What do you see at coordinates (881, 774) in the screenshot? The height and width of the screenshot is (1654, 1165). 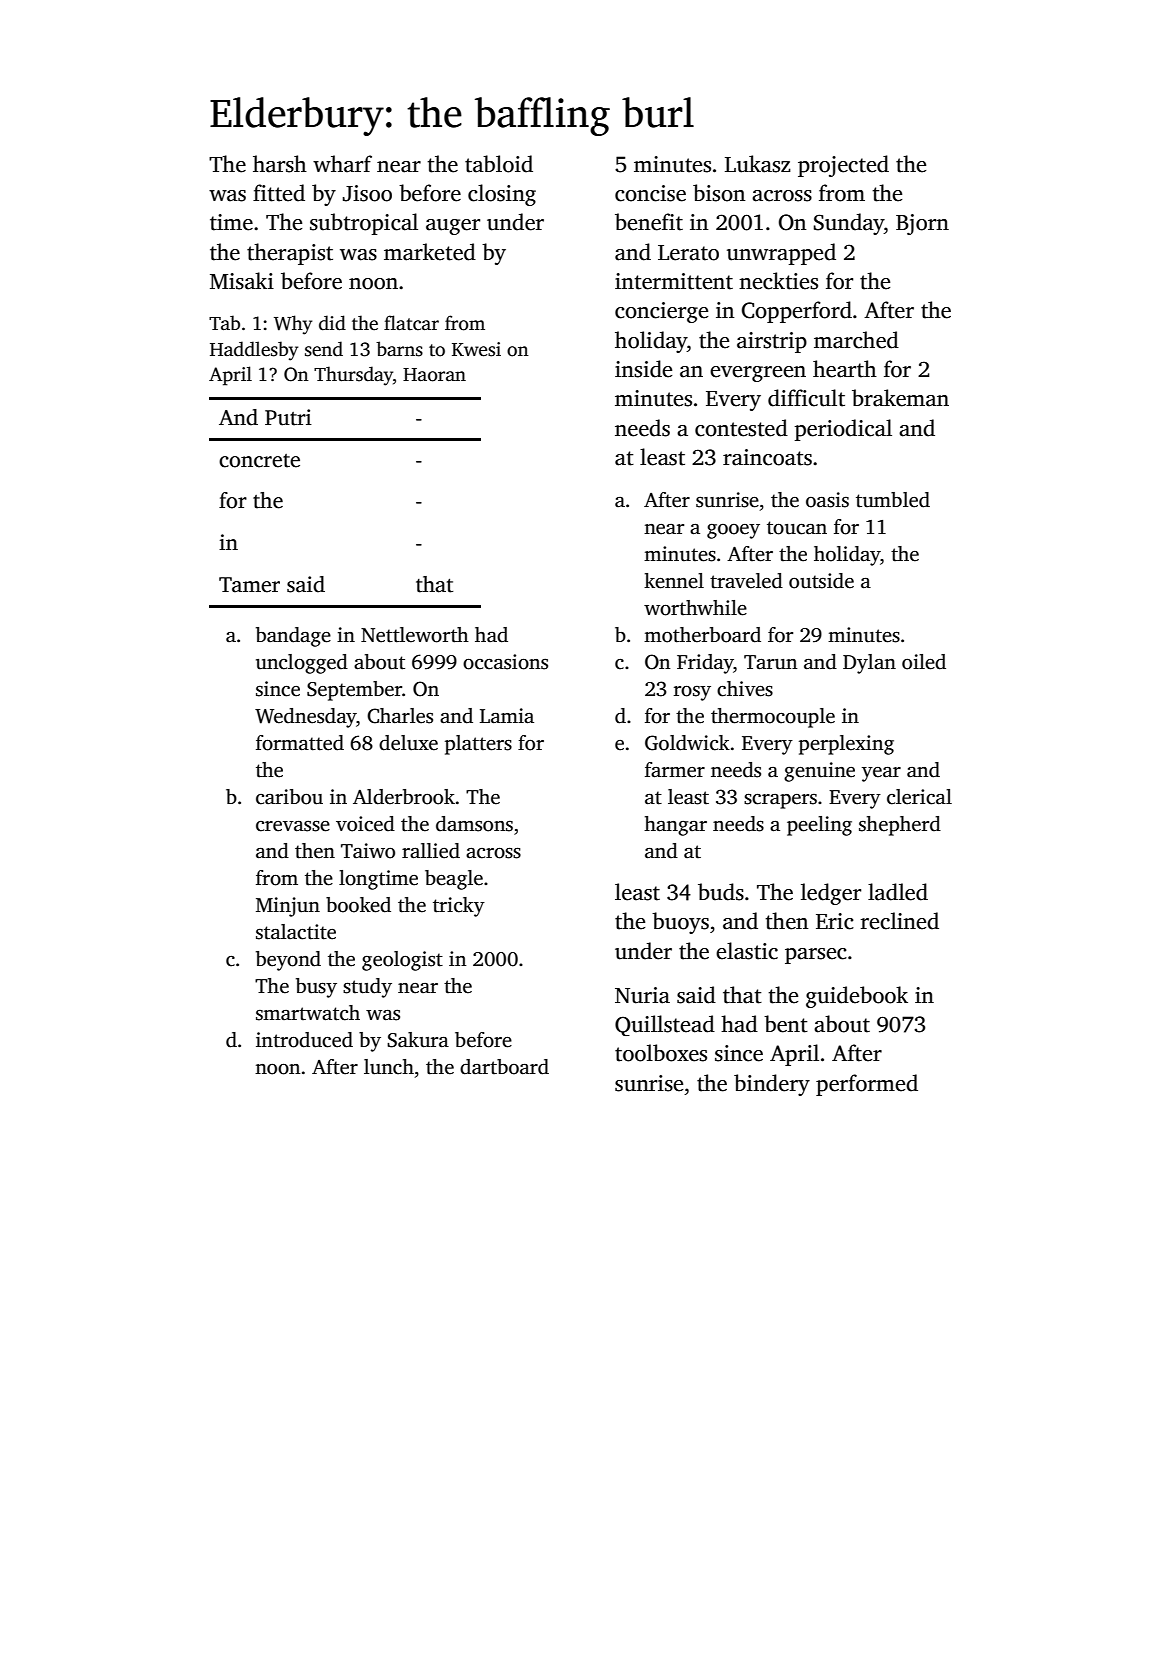 I see `year` at bounding box center [881, 774].
